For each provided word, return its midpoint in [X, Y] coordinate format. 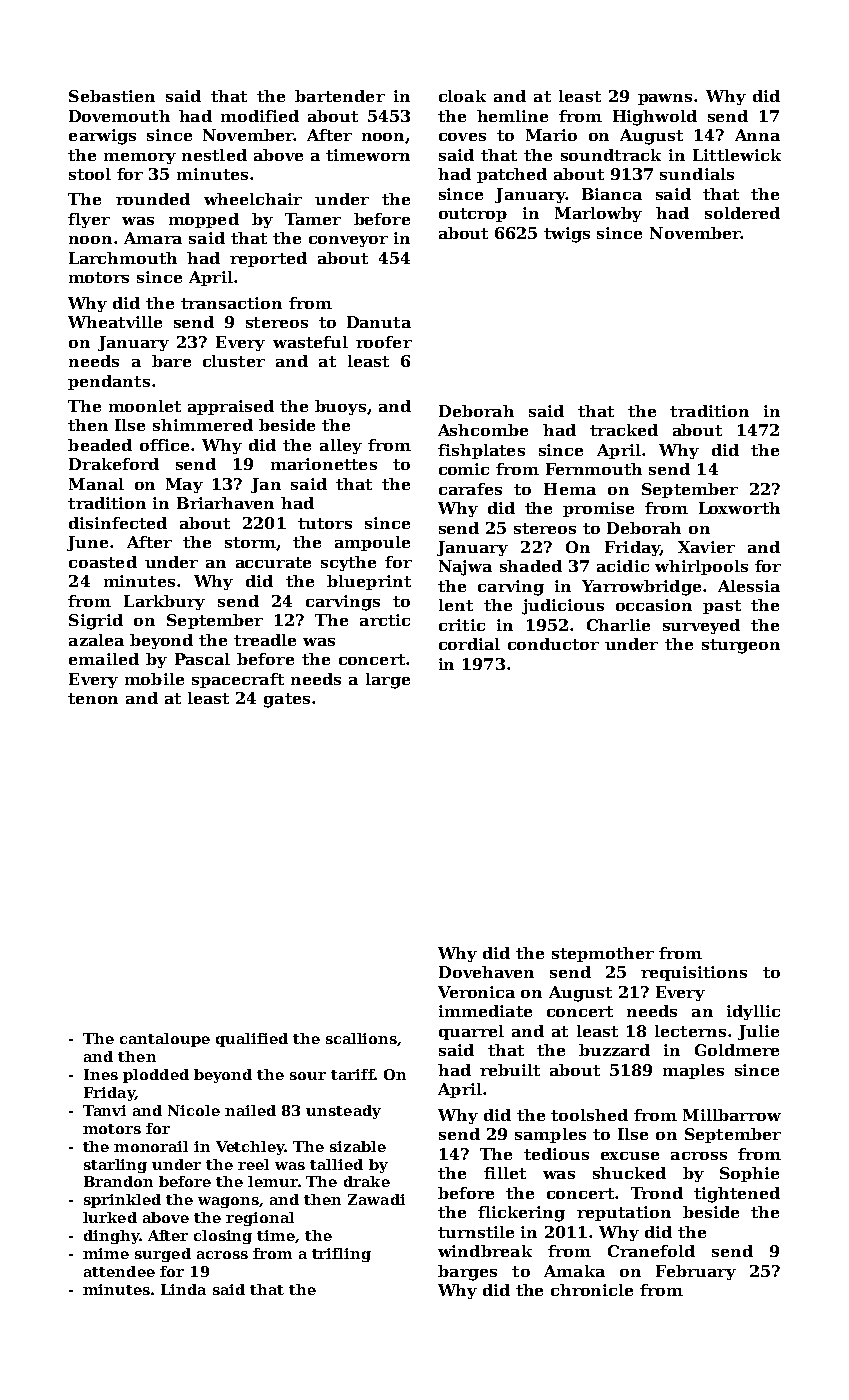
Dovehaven [486, 972]
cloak [462, 96]
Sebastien [112, 96]
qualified [252, 1040]
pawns [665, 99]
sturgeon [741, 646]
